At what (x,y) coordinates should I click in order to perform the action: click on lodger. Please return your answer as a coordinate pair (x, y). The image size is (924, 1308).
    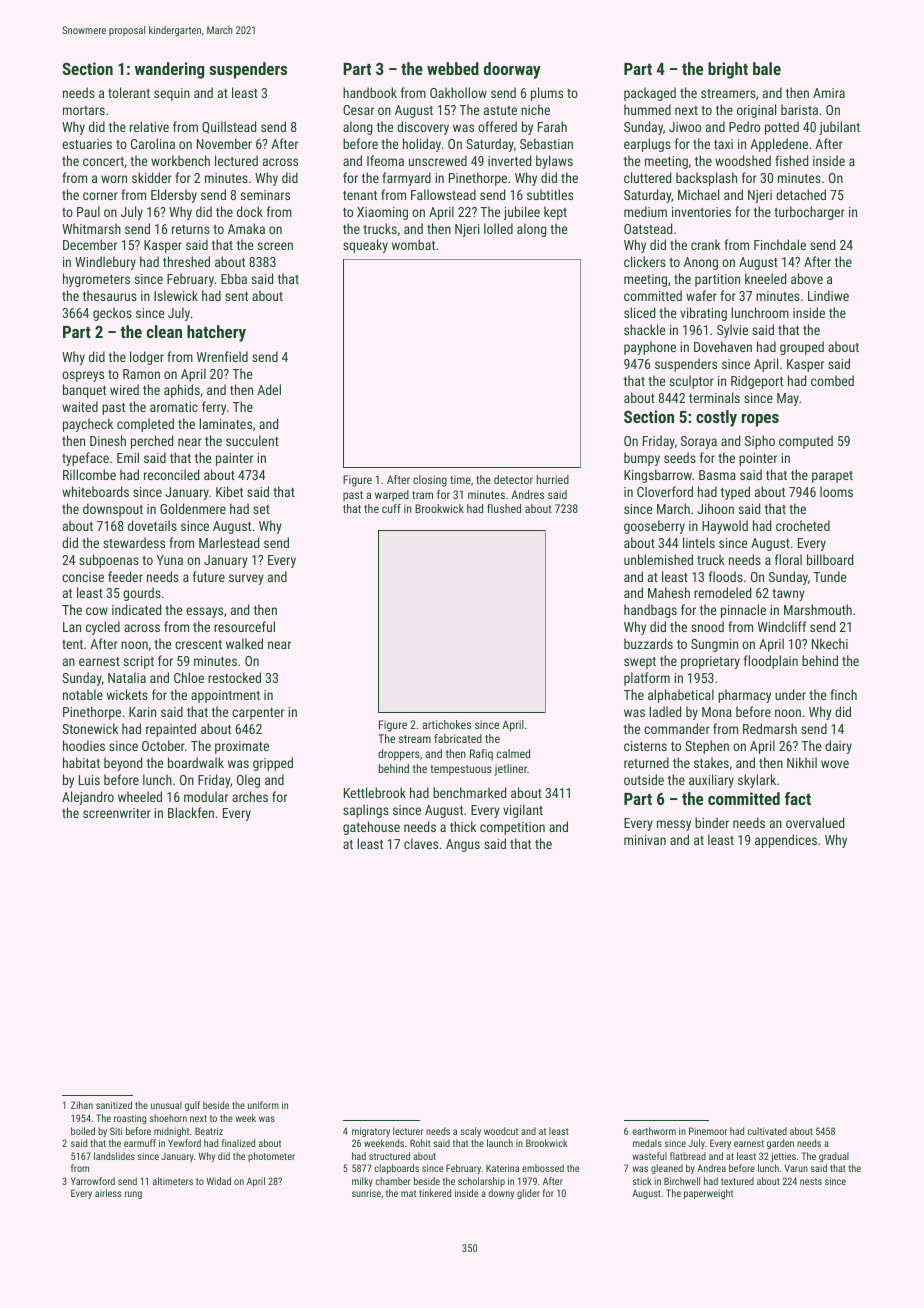
    Looking at the image, I should click on (147, 358).
